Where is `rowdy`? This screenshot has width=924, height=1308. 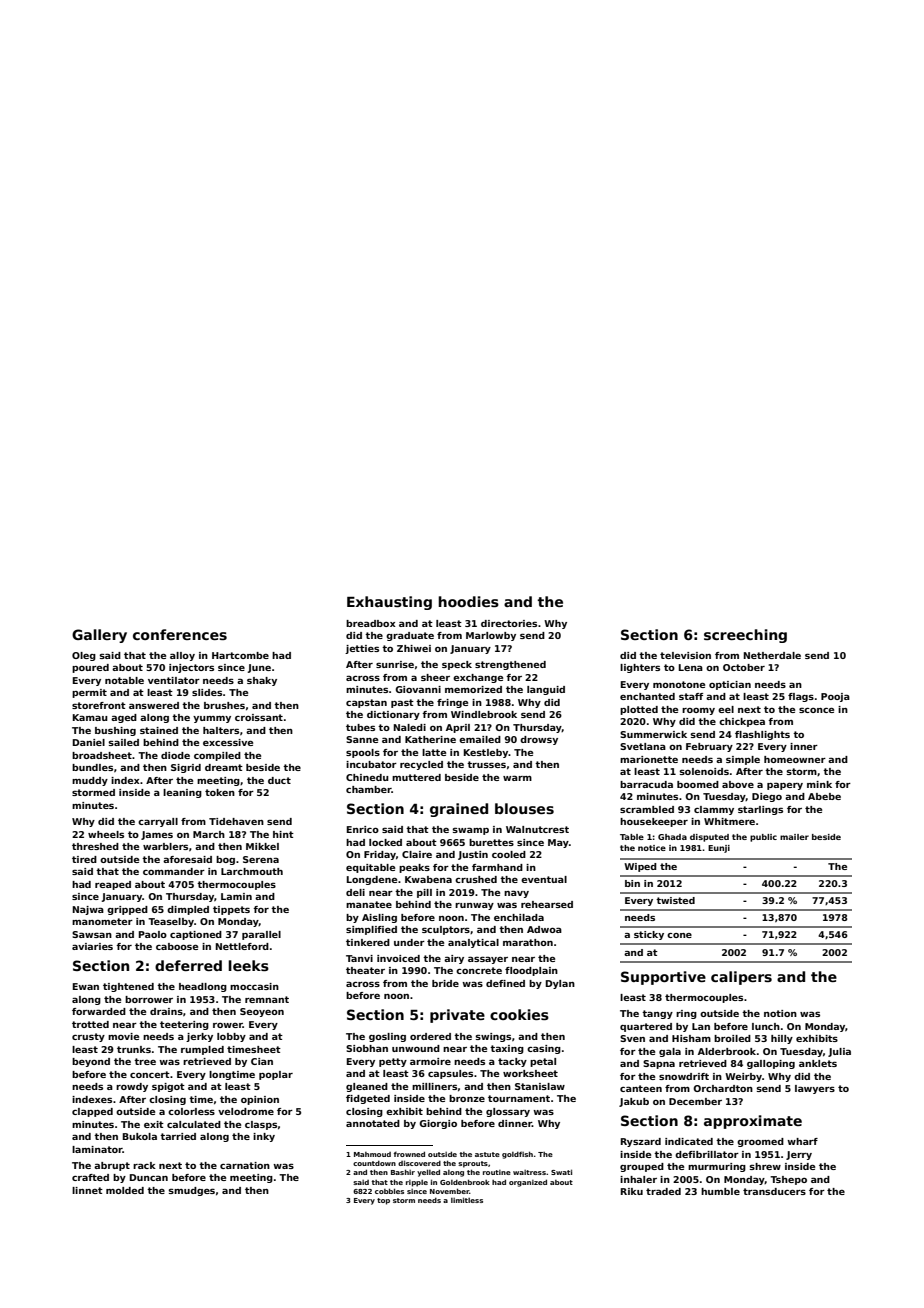
rowdy is located at coordinates (132, 1087).
